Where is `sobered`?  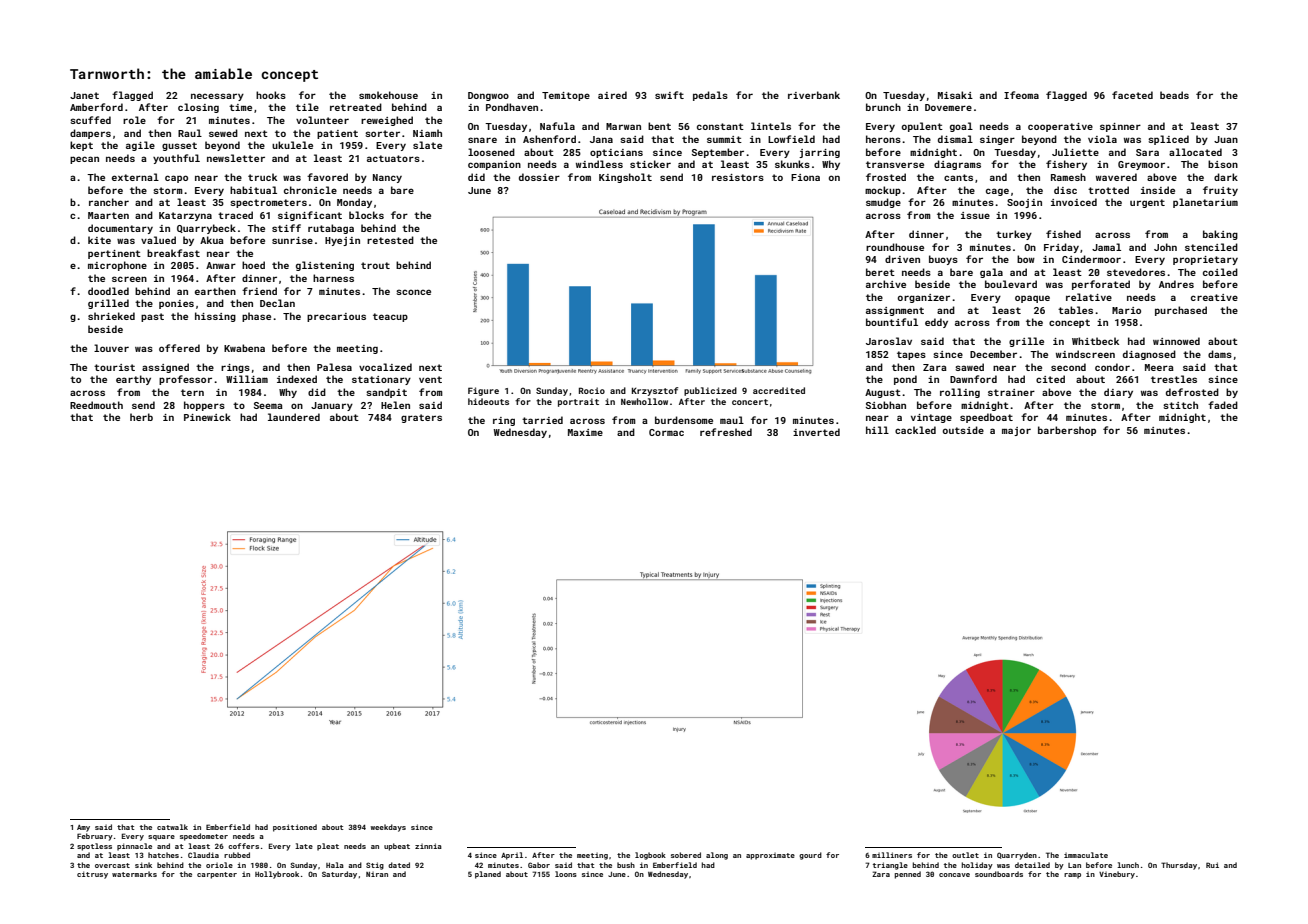 sobered is located at coordinates (686, 855).
